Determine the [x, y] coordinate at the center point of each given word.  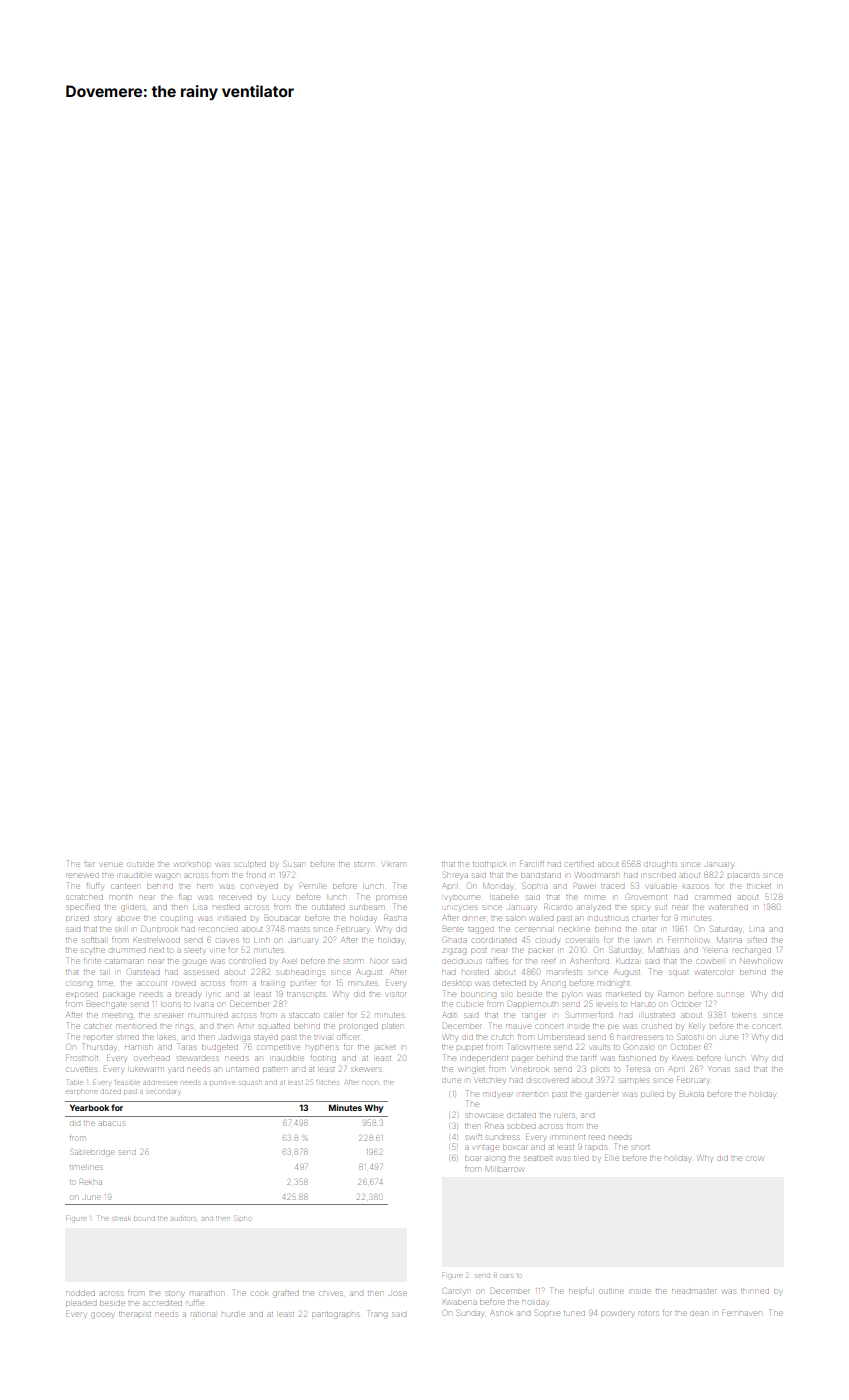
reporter [98, 1037]
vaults [600, 1047]
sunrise [730, 994]
